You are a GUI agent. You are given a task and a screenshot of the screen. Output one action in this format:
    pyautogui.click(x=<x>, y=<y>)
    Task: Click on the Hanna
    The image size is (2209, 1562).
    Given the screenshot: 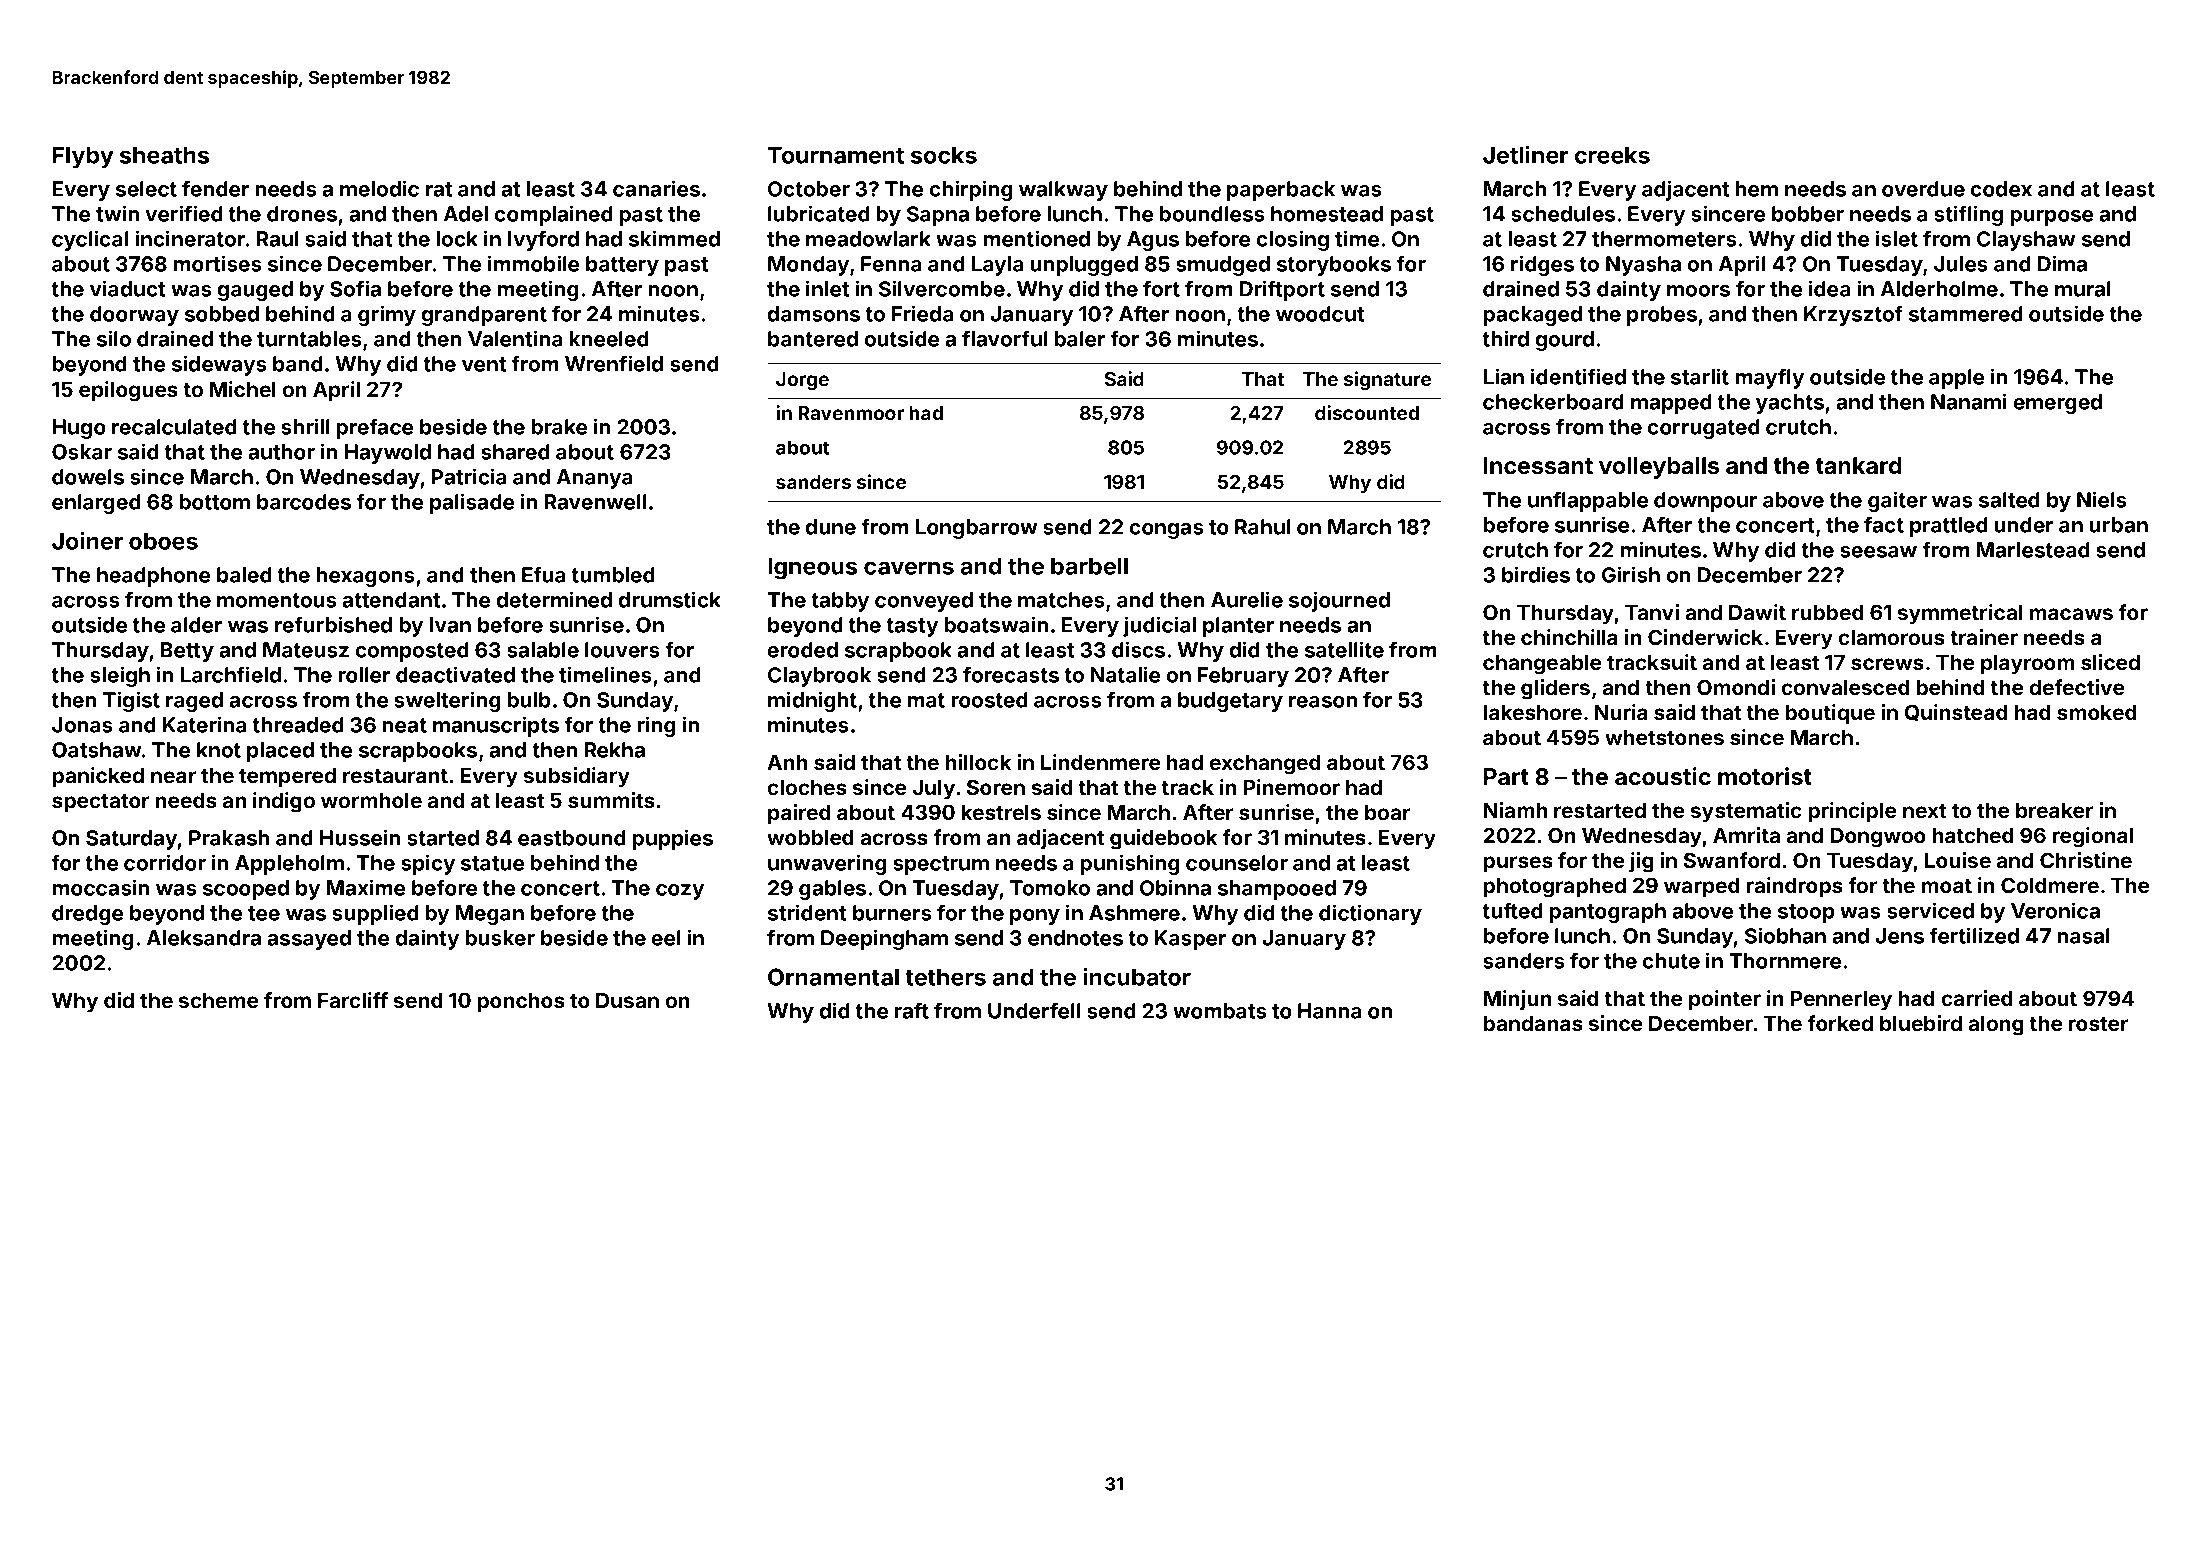 What is the action you would take?
    pyautogui.click(x=1330, y=1011)
